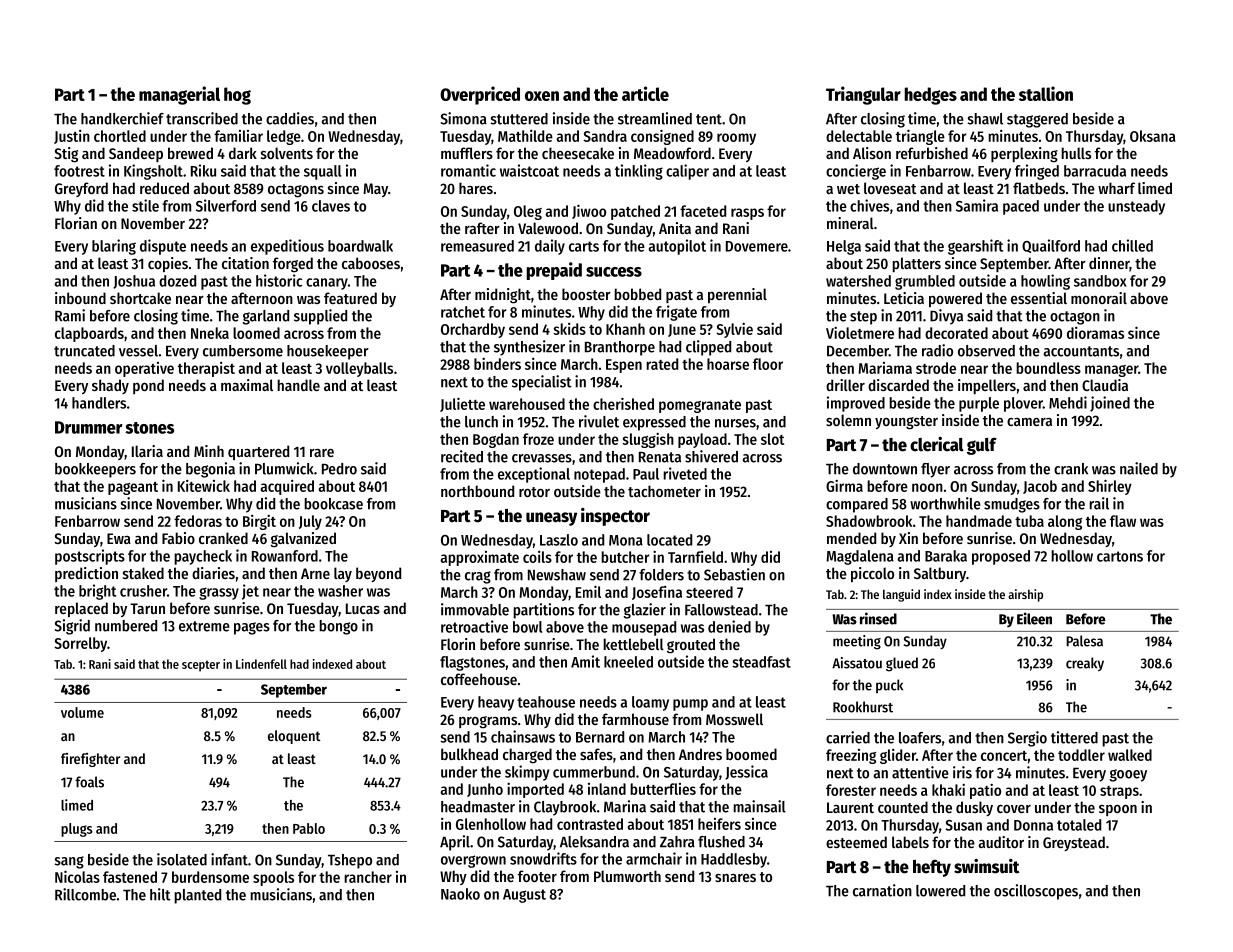 The width and height of the image is (1233, 952). Describe the element at coordinates (920, 738) in the image. I see `loafers` at that location.
